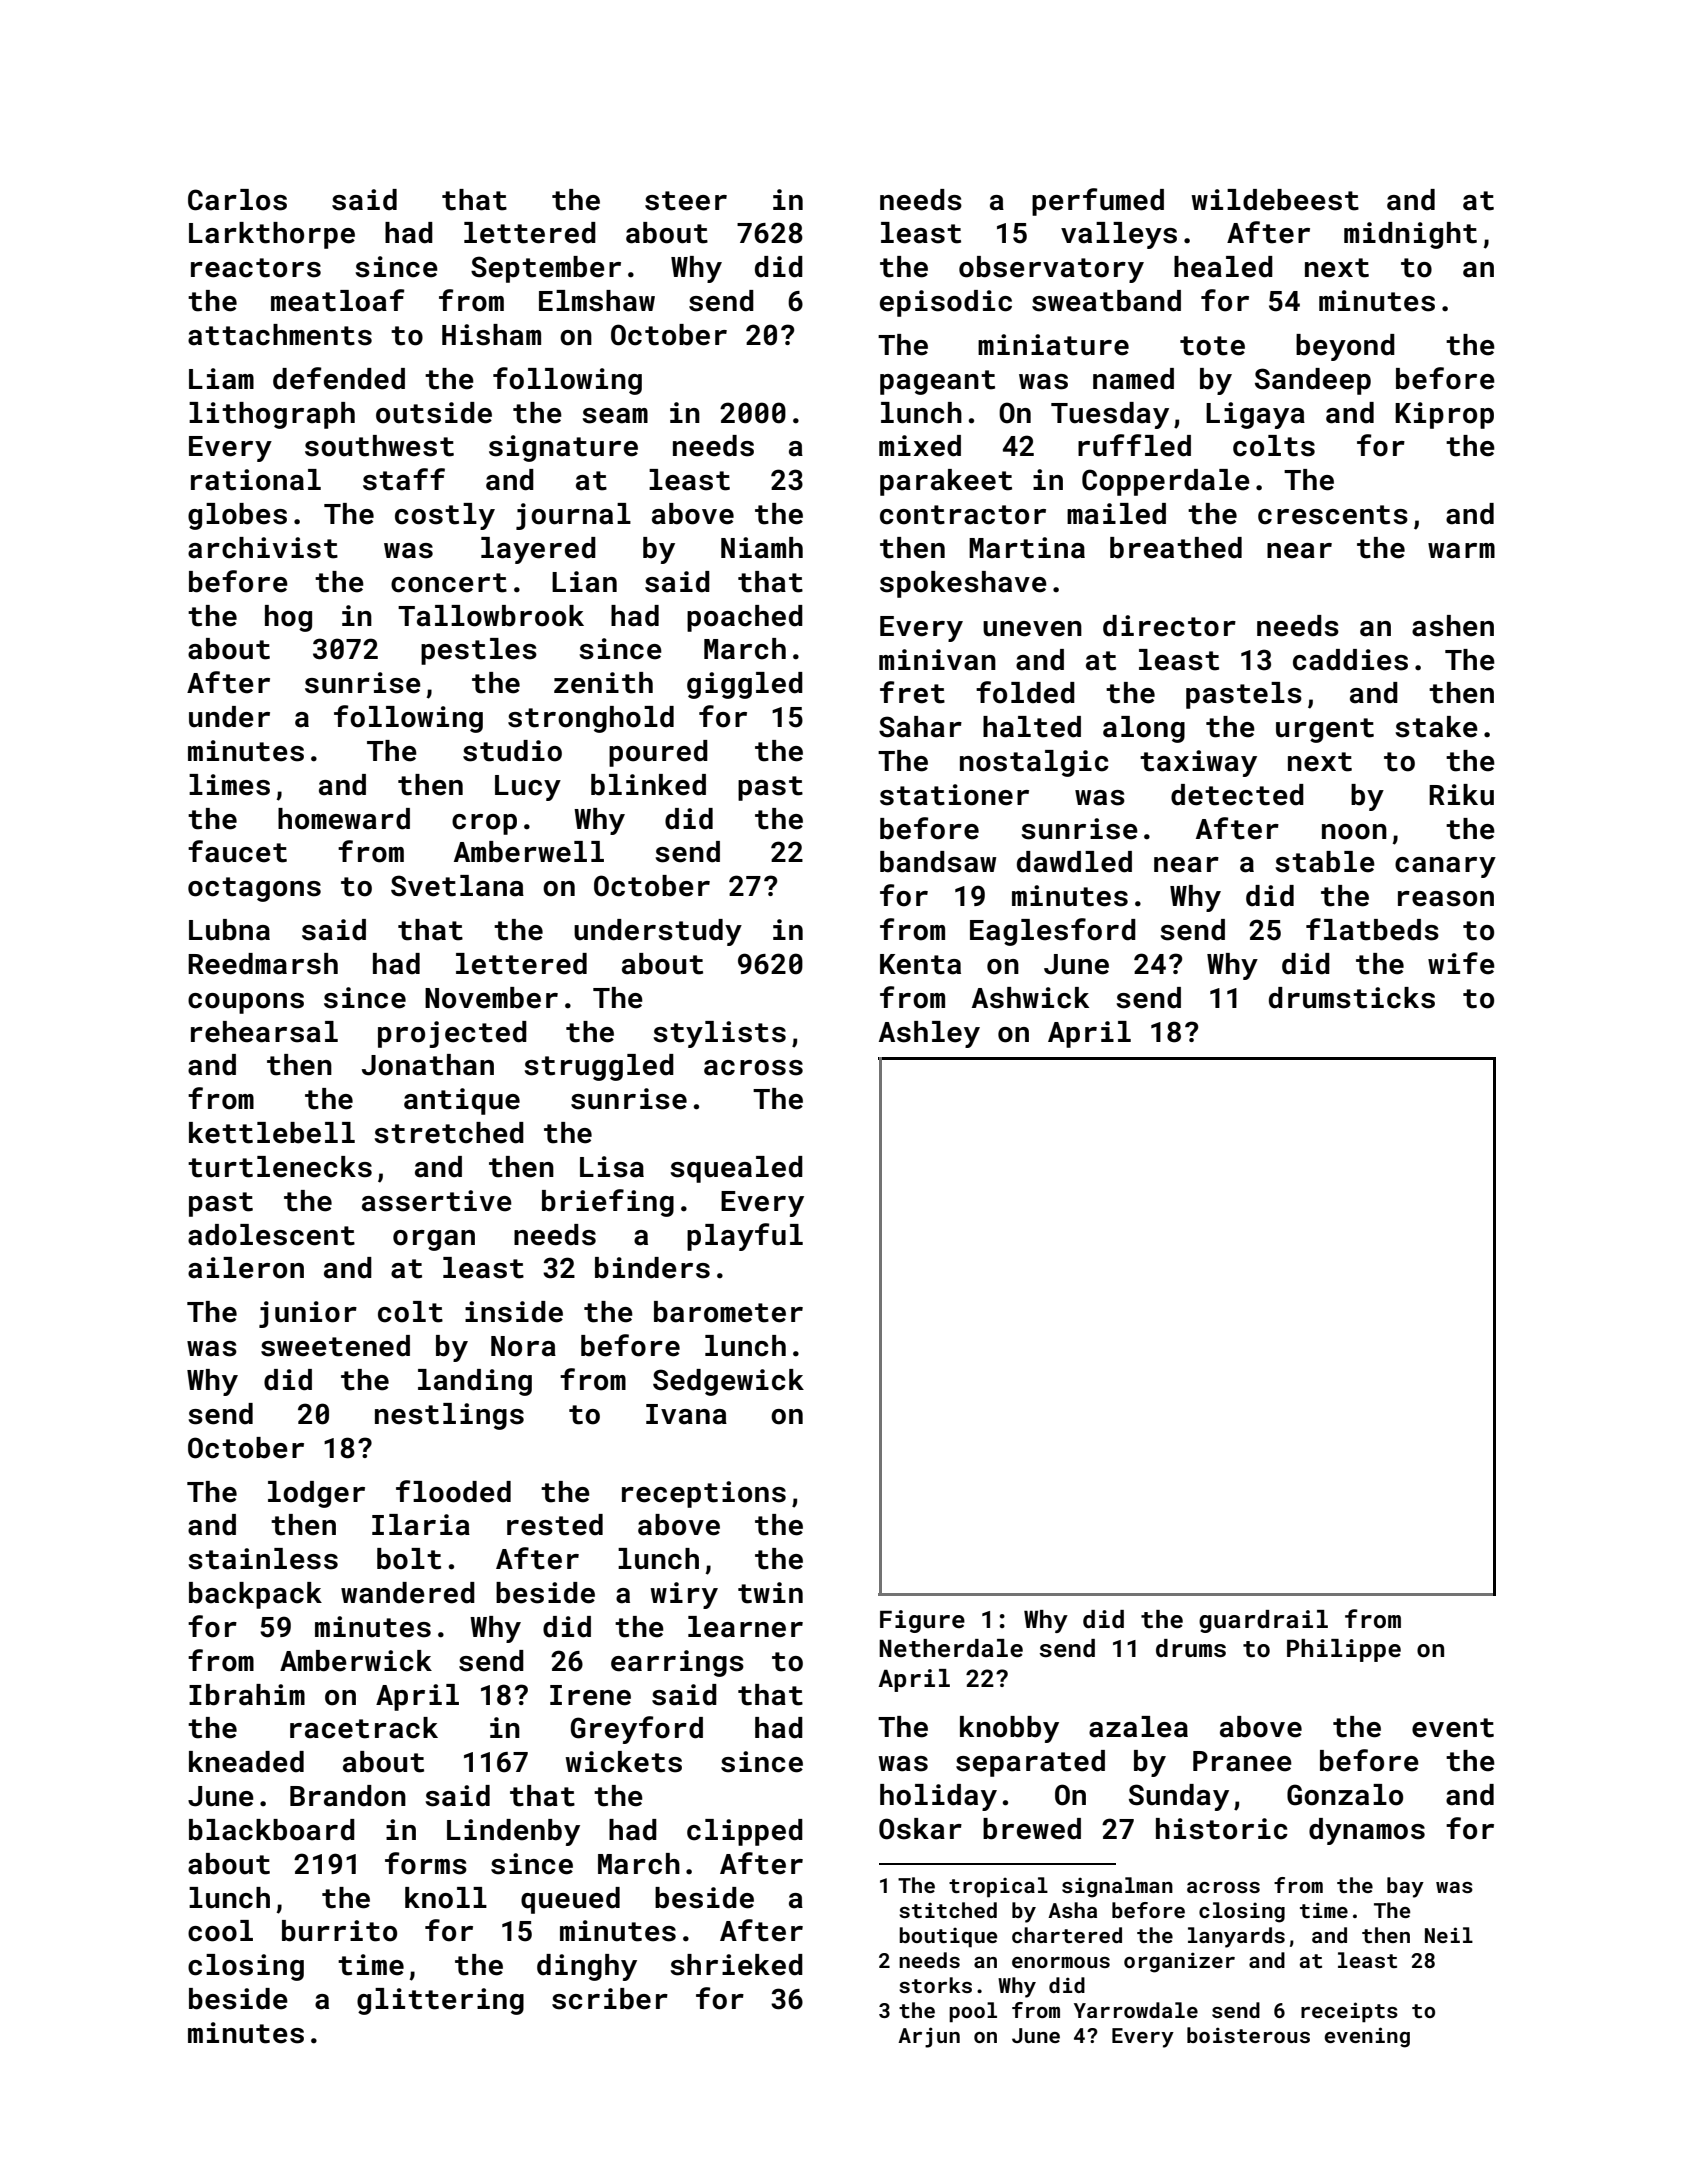 Image resolution: width=1683 pixels, height=2178 pixels. Describe the element at coordinates (512, 751) in the screenshot. I see `studio` at that location.
